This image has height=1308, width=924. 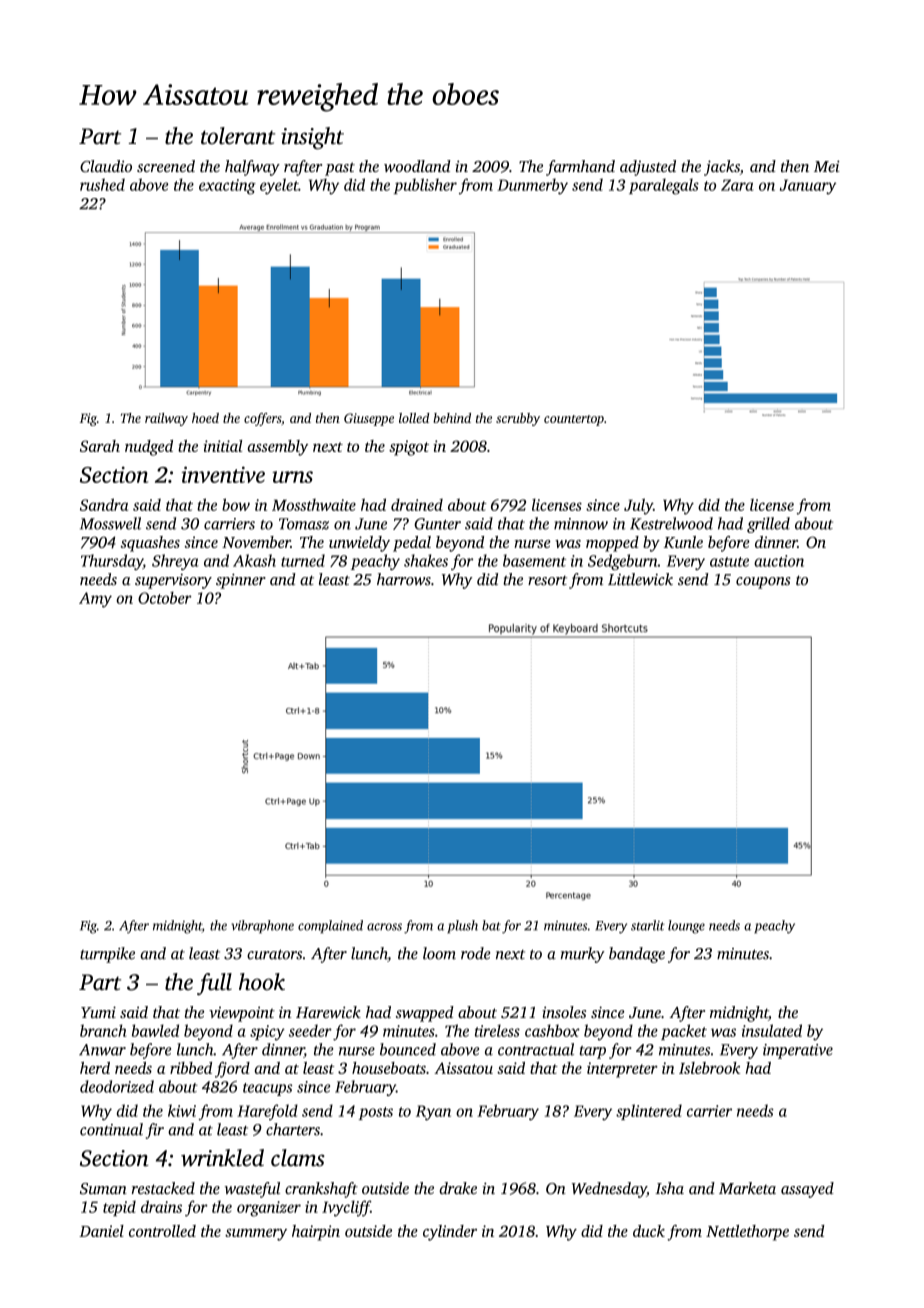 What do you see at coordinates (417, 166) in the image?
I see `woodland` at bounding box center [417, 166].
